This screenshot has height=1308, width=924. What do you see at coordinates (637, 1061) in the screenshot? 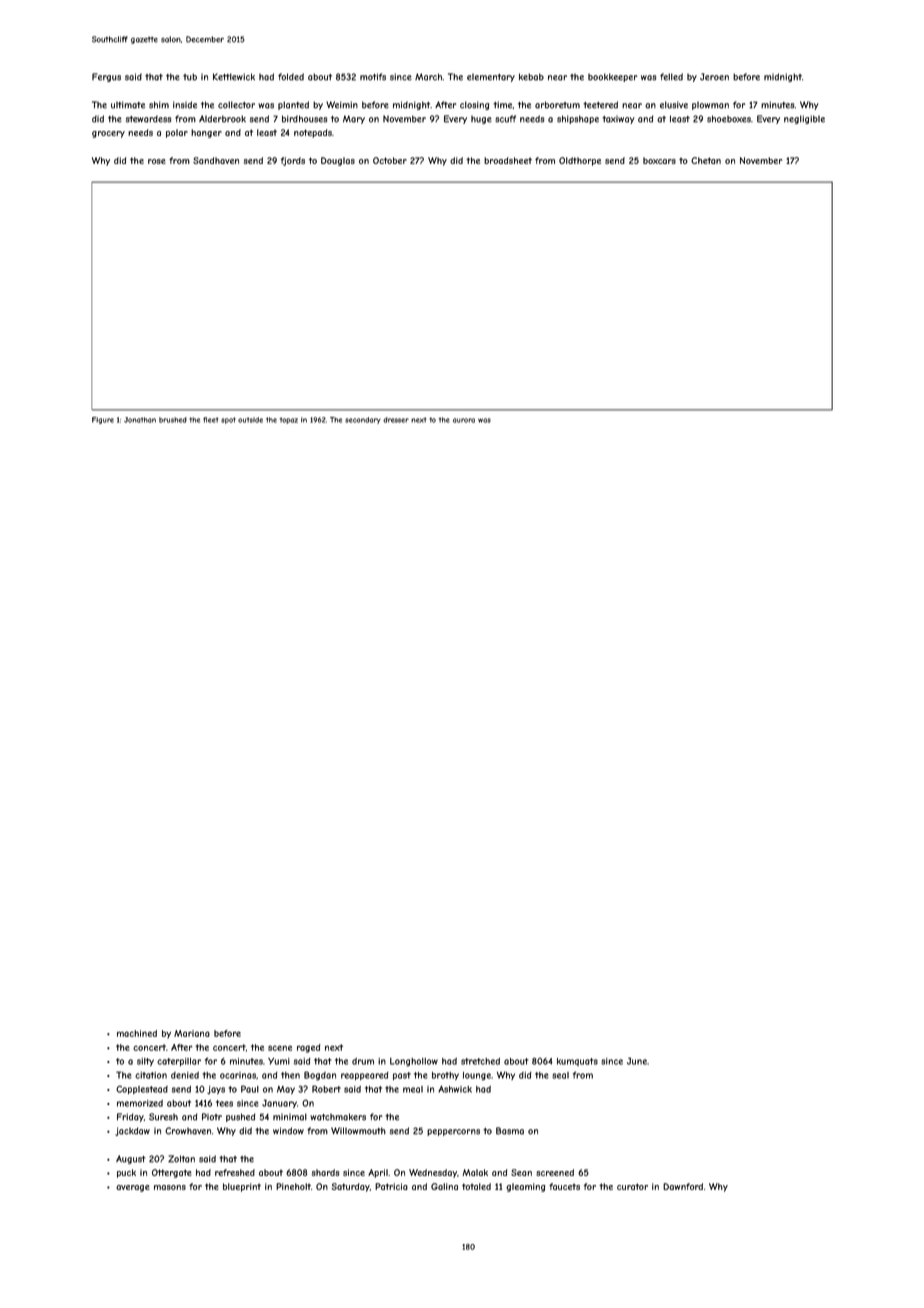
I see `June` at bounding box center [637, 1061].
